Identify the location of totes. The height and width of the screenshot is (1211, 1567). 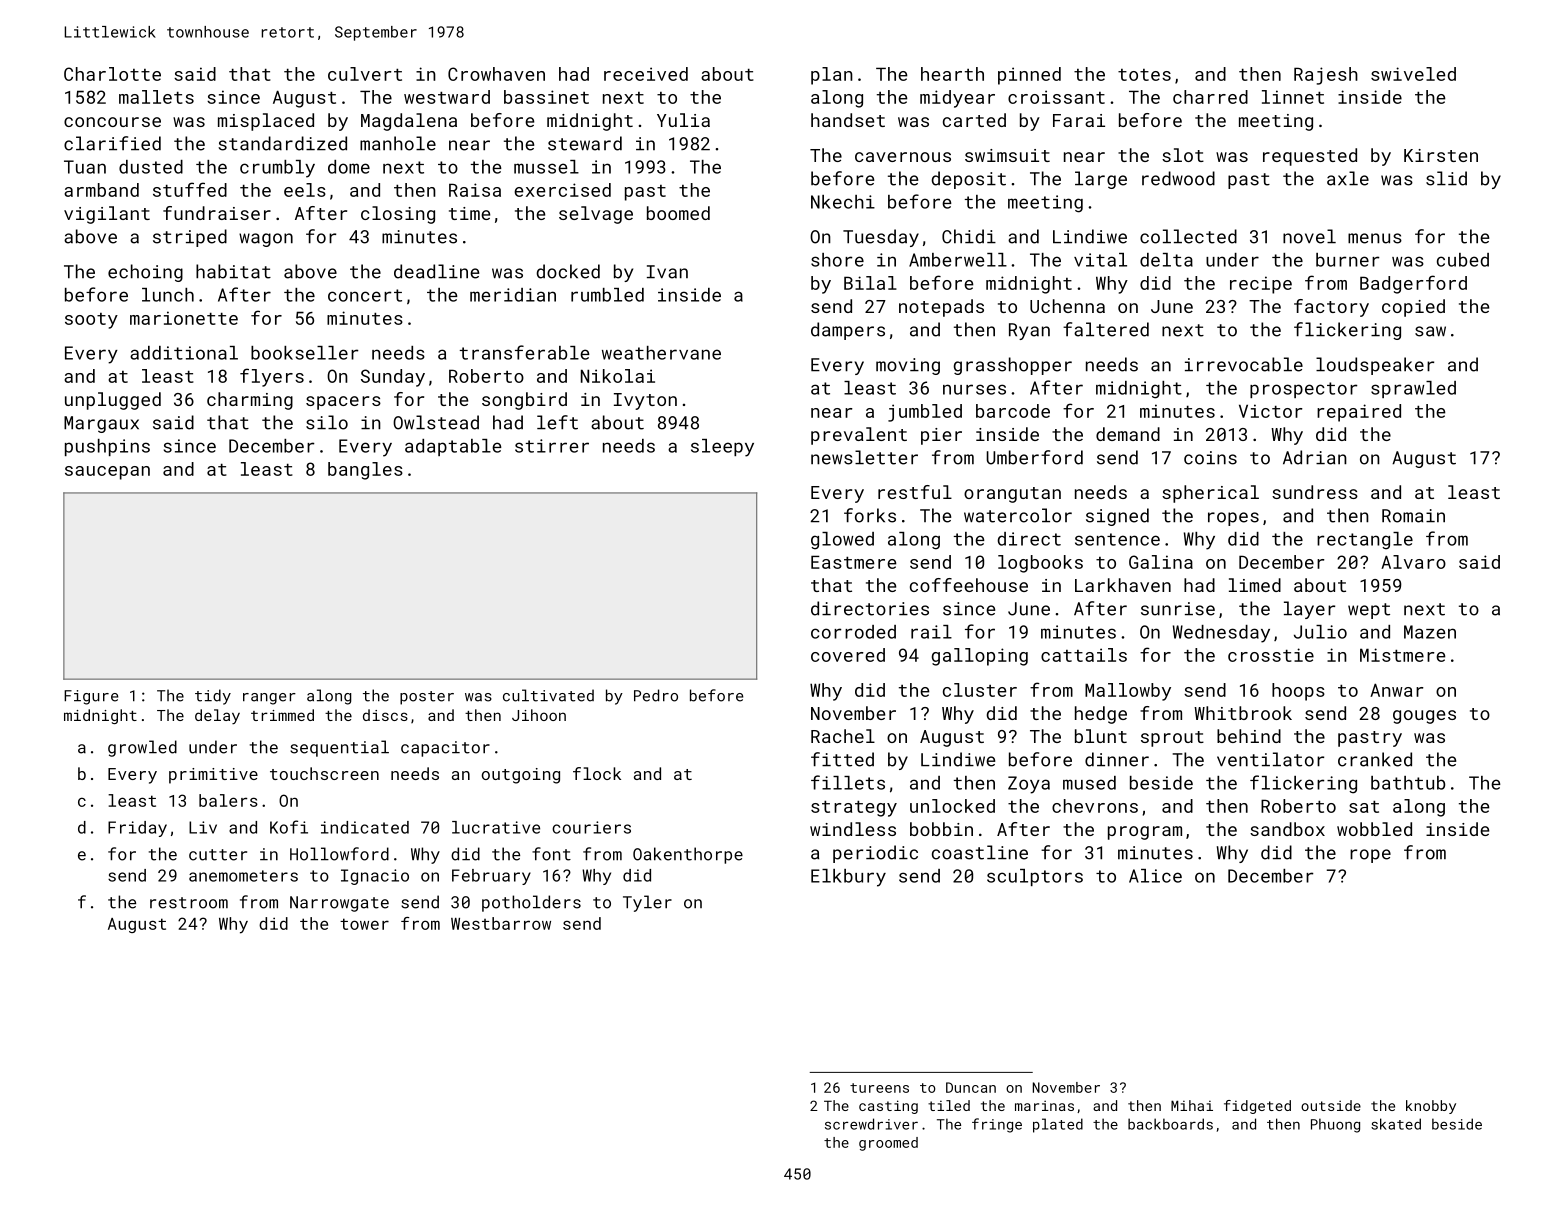
(1144, 75).
